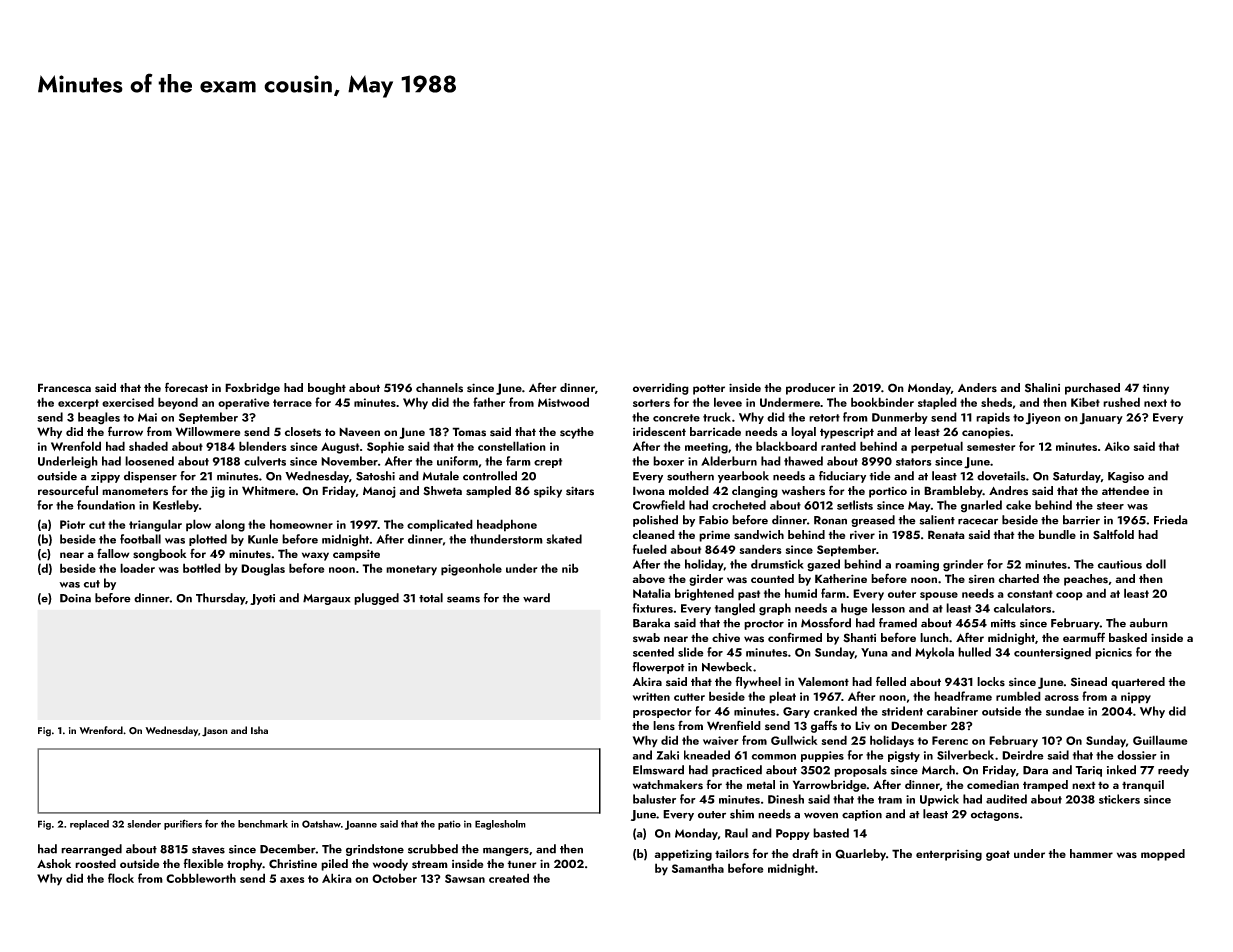 Image resolution: width=1233 pixels, height=952 pixels. What do you see at coordinates (259, 730) in the screenshot?
I see `Isha` at bounding box center [259, 730].
